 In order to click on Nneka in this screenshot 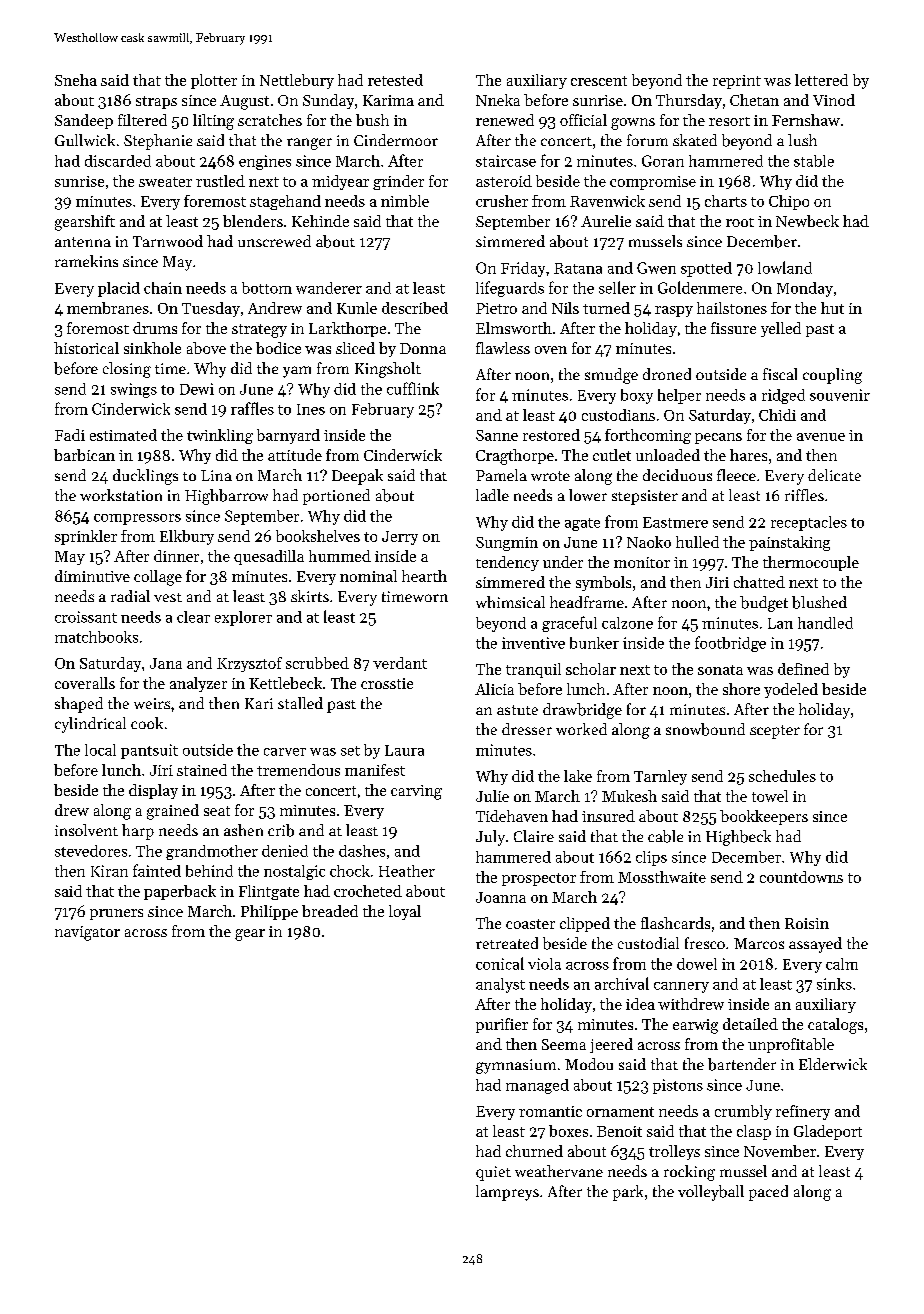, I will do `click(498, 100)`.
